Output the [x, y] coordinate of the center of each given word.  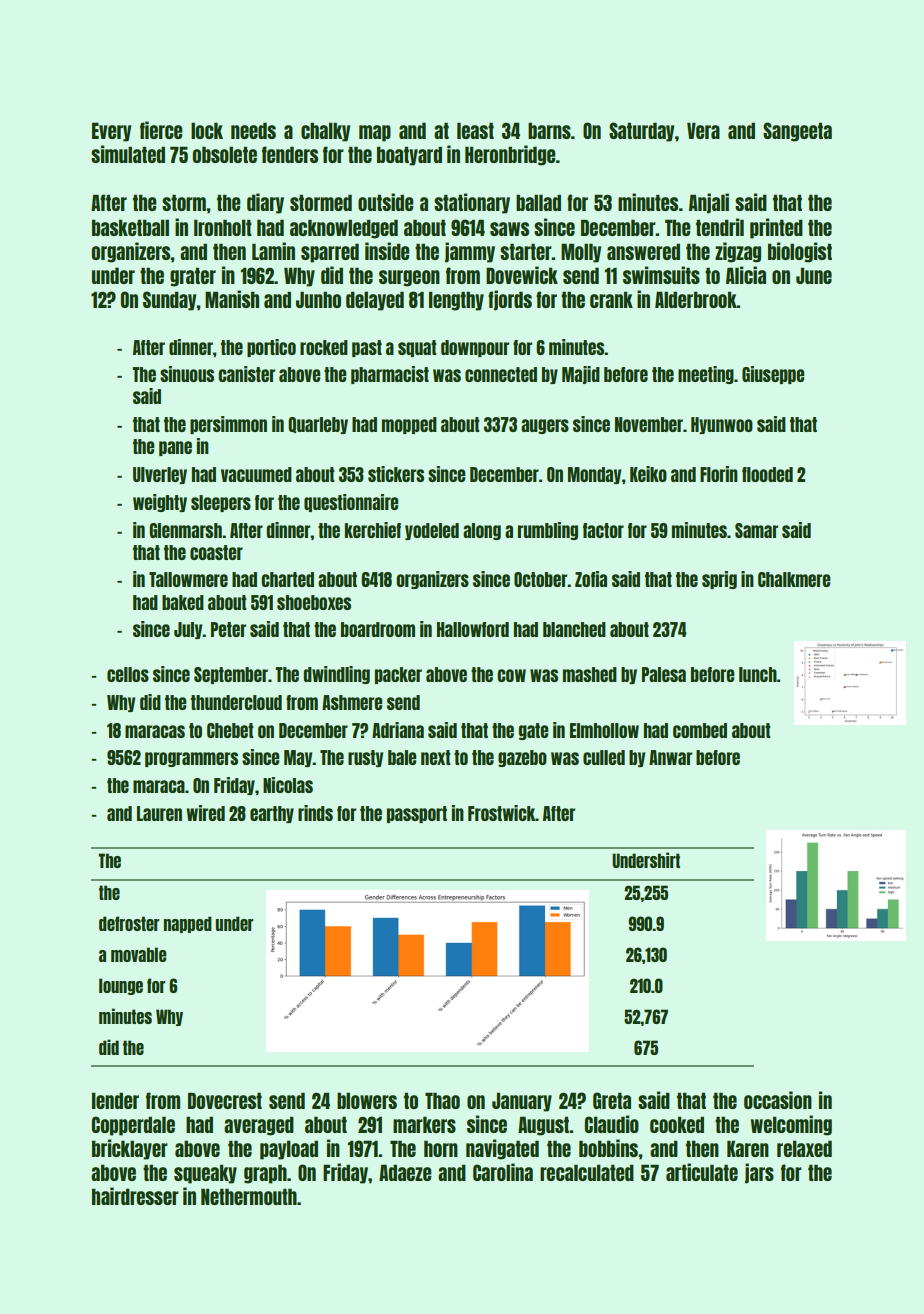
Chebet [230, 730]
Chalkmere [794, 579]
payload [289, 1150]
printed [776, 228]
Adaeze [405, 1172]
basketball [130, 227]
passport [417, 814]
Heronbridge [510, 155]
